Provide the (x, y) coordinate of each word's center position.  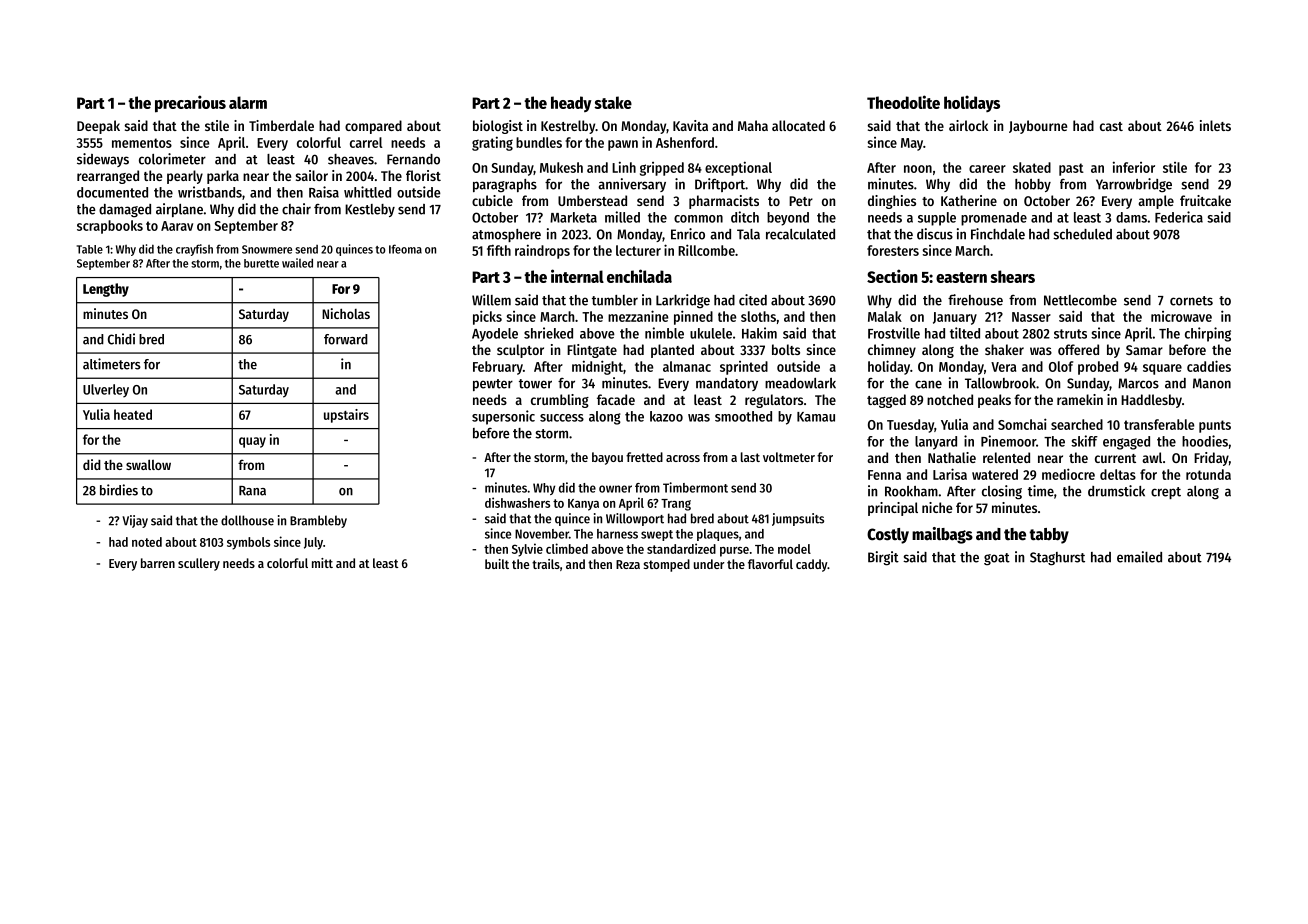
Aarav (177, 226)
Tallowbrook (1000, 383)
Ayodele (495, 335)
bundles (539, 142)
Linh (624, 167)
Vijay (135, 521)
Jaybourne (1038, 127)
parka (223, 177)
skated (1032, 167)
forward (346, 339)
